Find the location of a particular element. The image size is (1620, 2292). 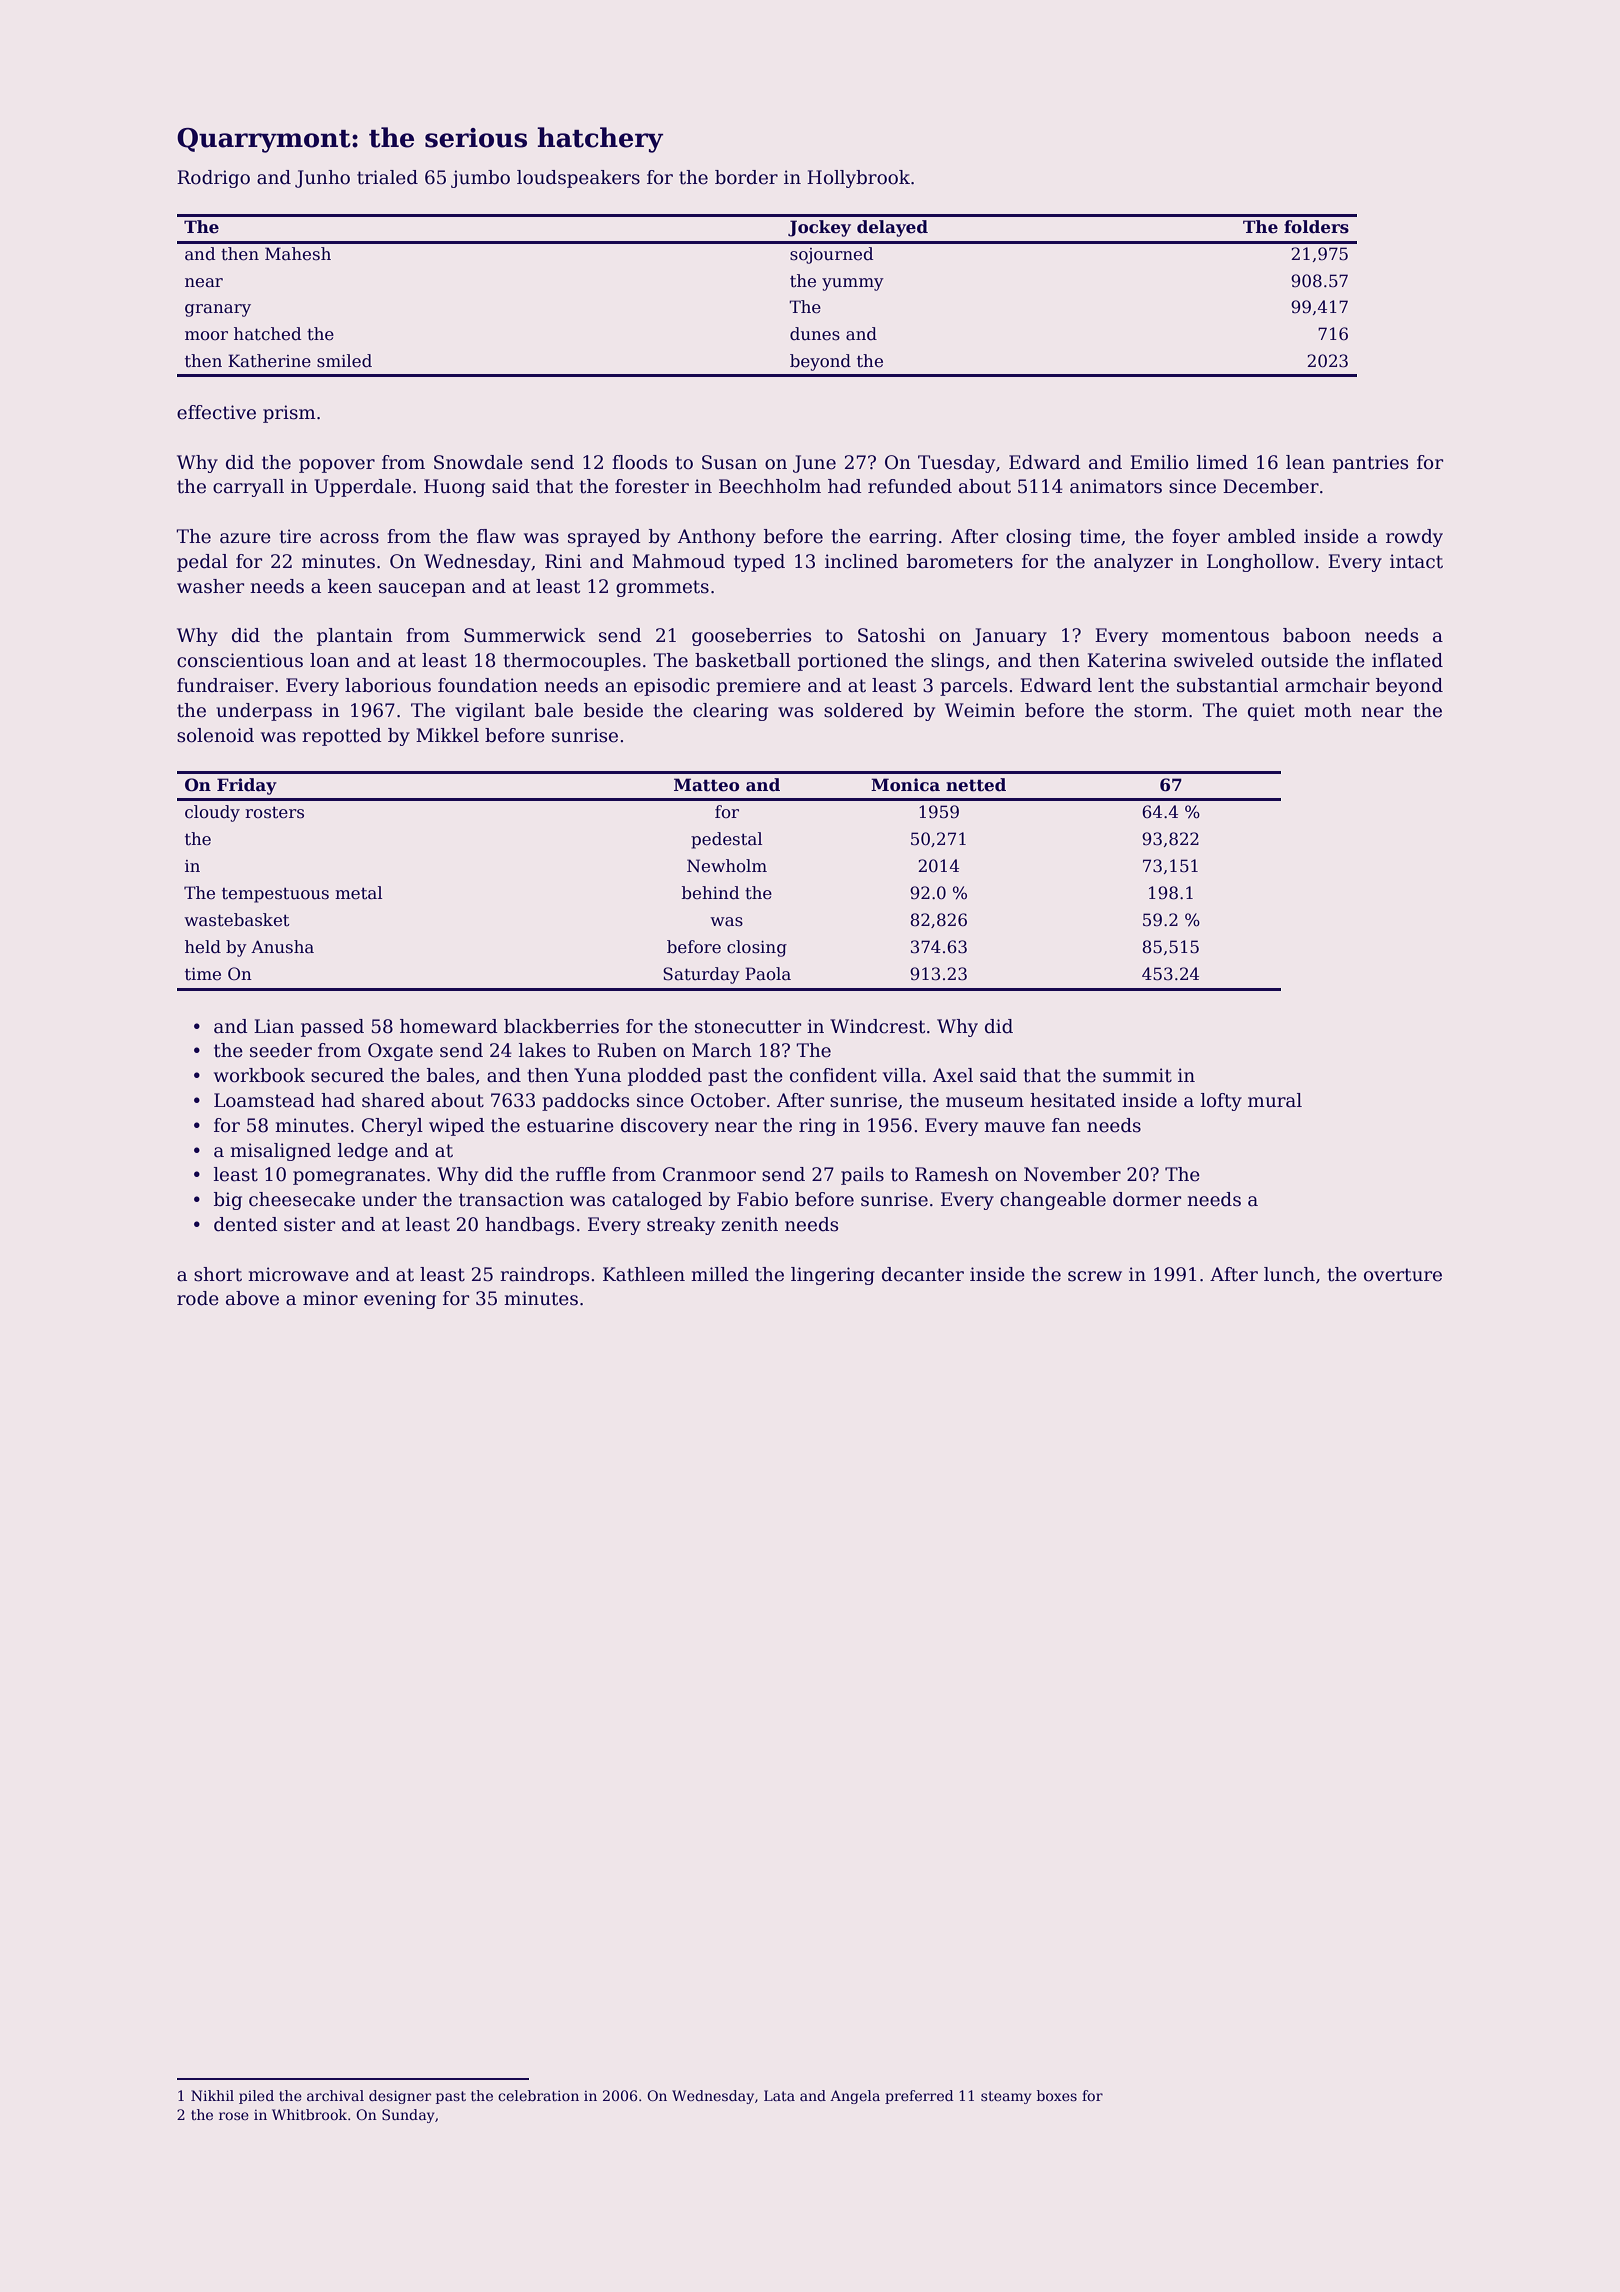

Windcrest is located at coordinates (877, 1026).
